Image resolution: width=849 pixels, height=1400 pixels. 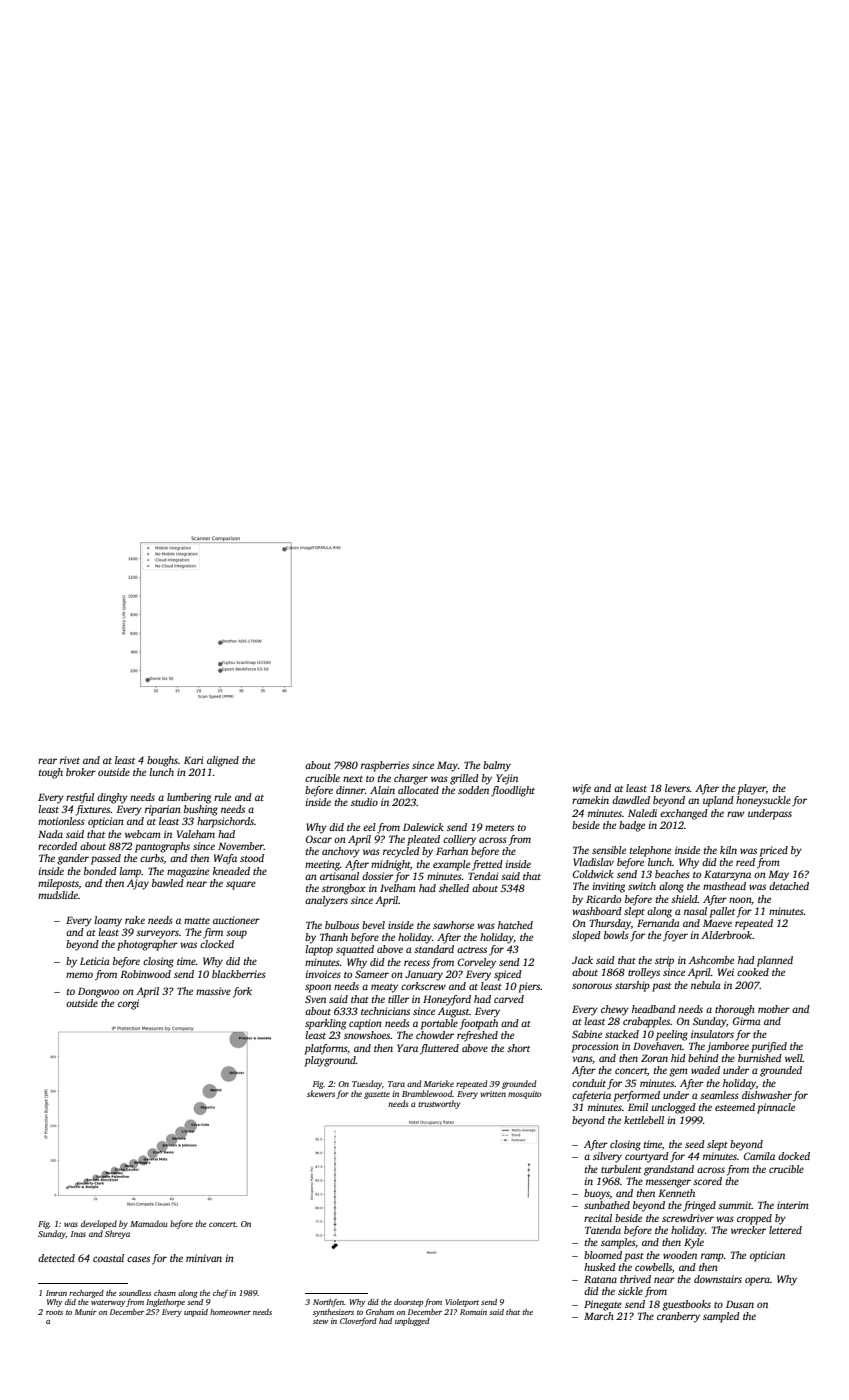 What do you see at coordinates (54, 1312) in the image?
I see `roots` at bounding box center [54, 1312].
